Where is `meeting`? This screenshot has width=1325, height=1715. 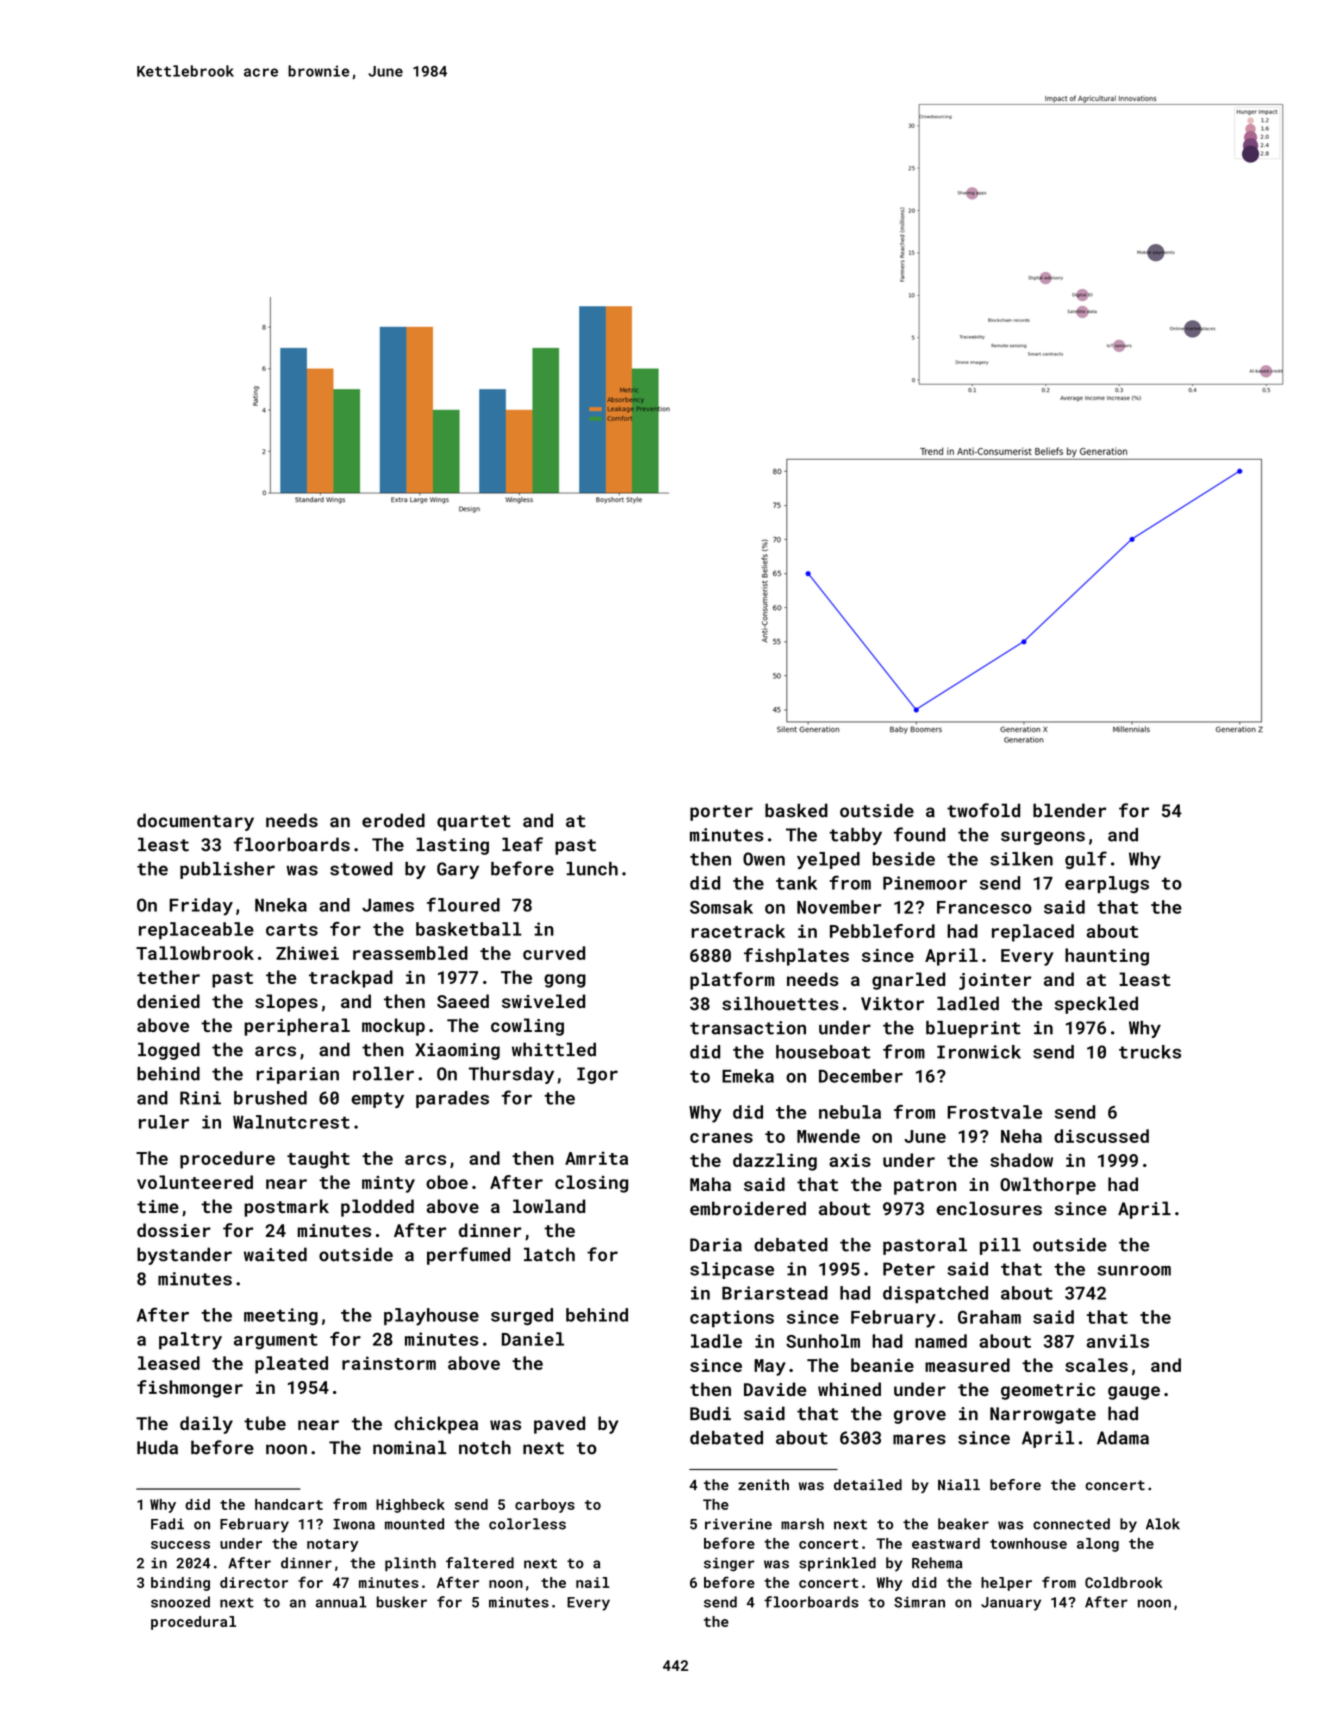 meeting is located at coordinates (281, 1316).
